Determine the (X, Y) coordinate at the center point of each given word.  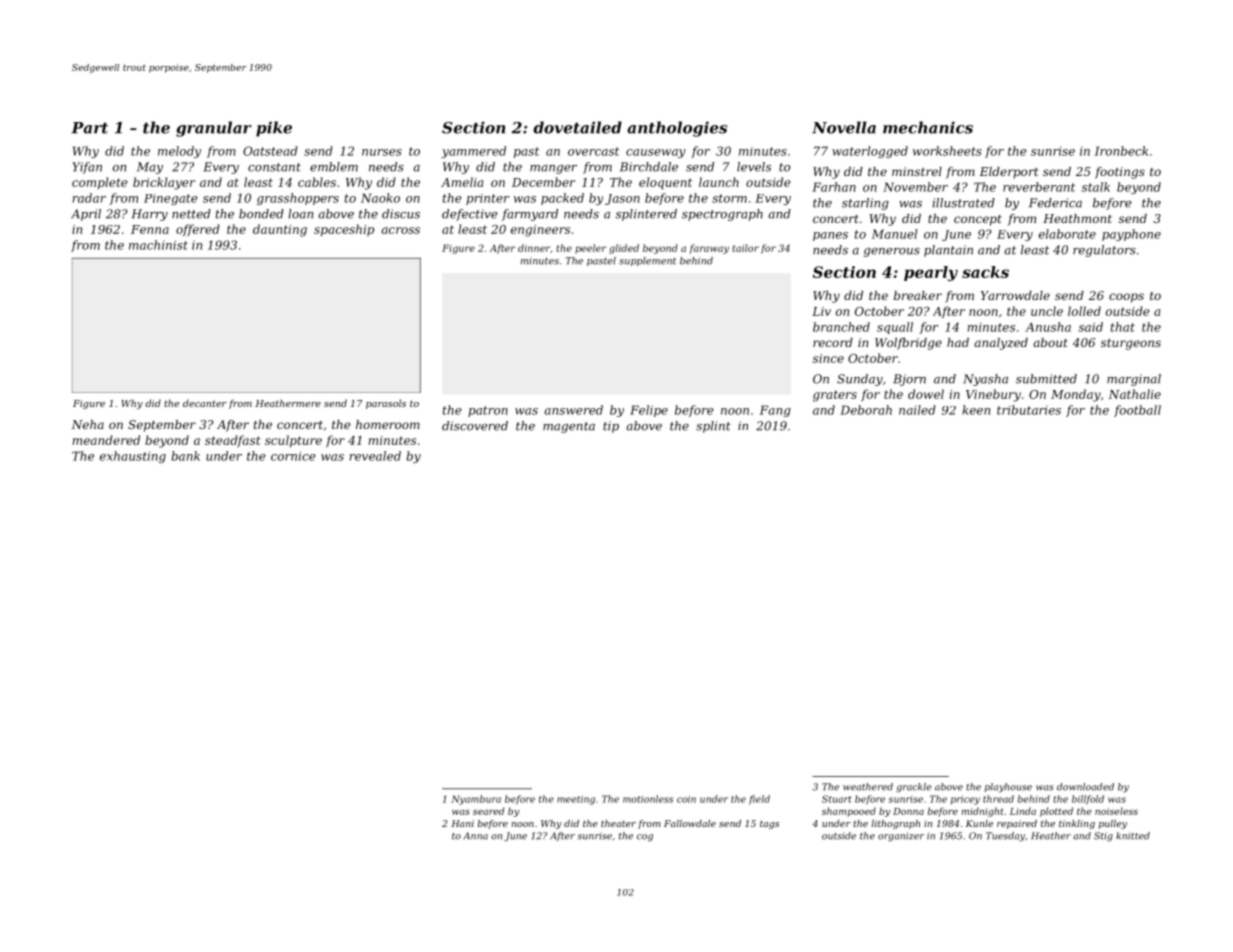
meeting (576, 800)
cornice (293, 456)
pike (274, 129)
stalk (1096, 187)
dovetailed (577, 127)
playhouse (1008, 788)
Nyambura (476, 800)
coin (686, 799)
